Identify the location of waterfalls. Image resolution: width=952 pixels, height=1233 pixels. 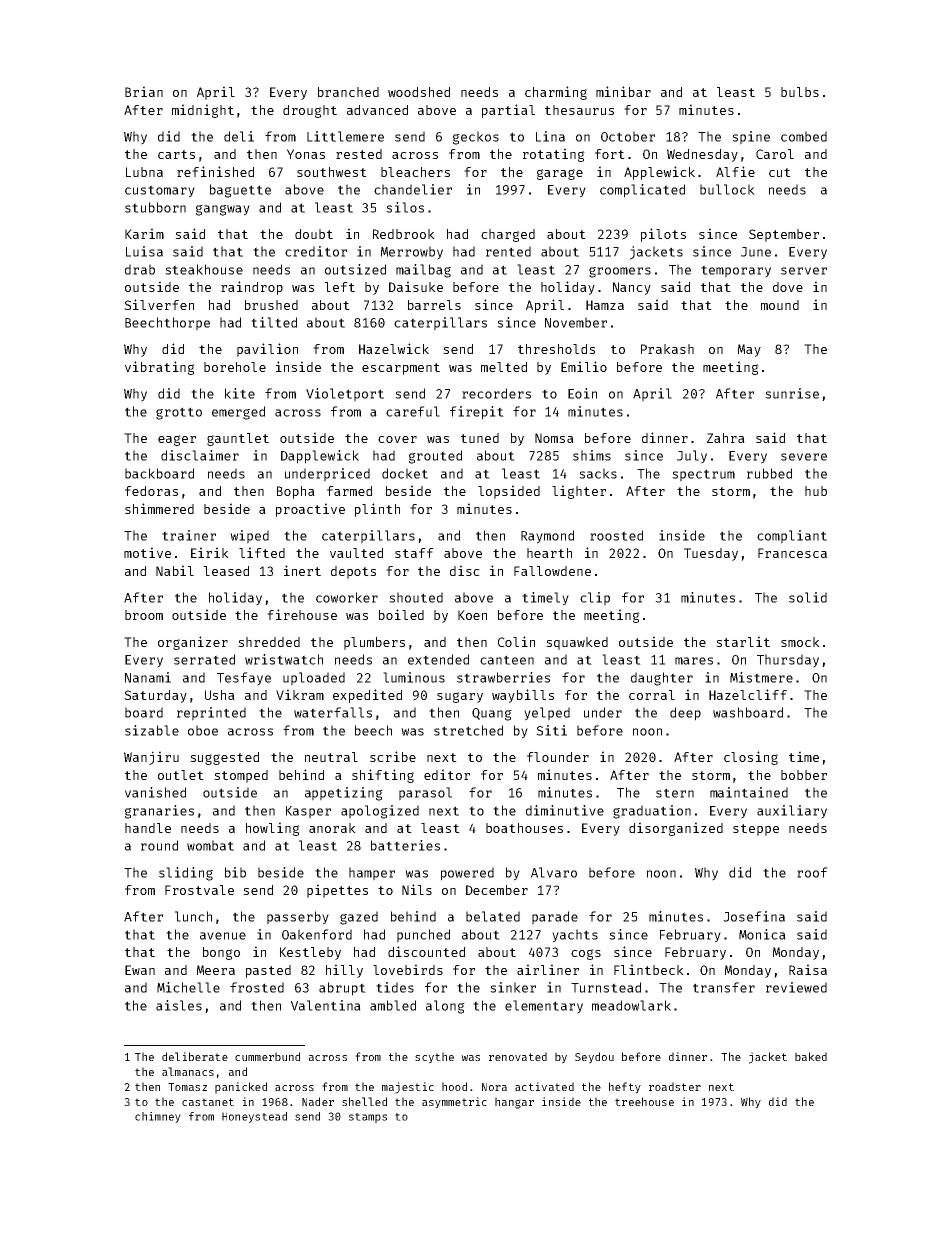
(333, 712).
